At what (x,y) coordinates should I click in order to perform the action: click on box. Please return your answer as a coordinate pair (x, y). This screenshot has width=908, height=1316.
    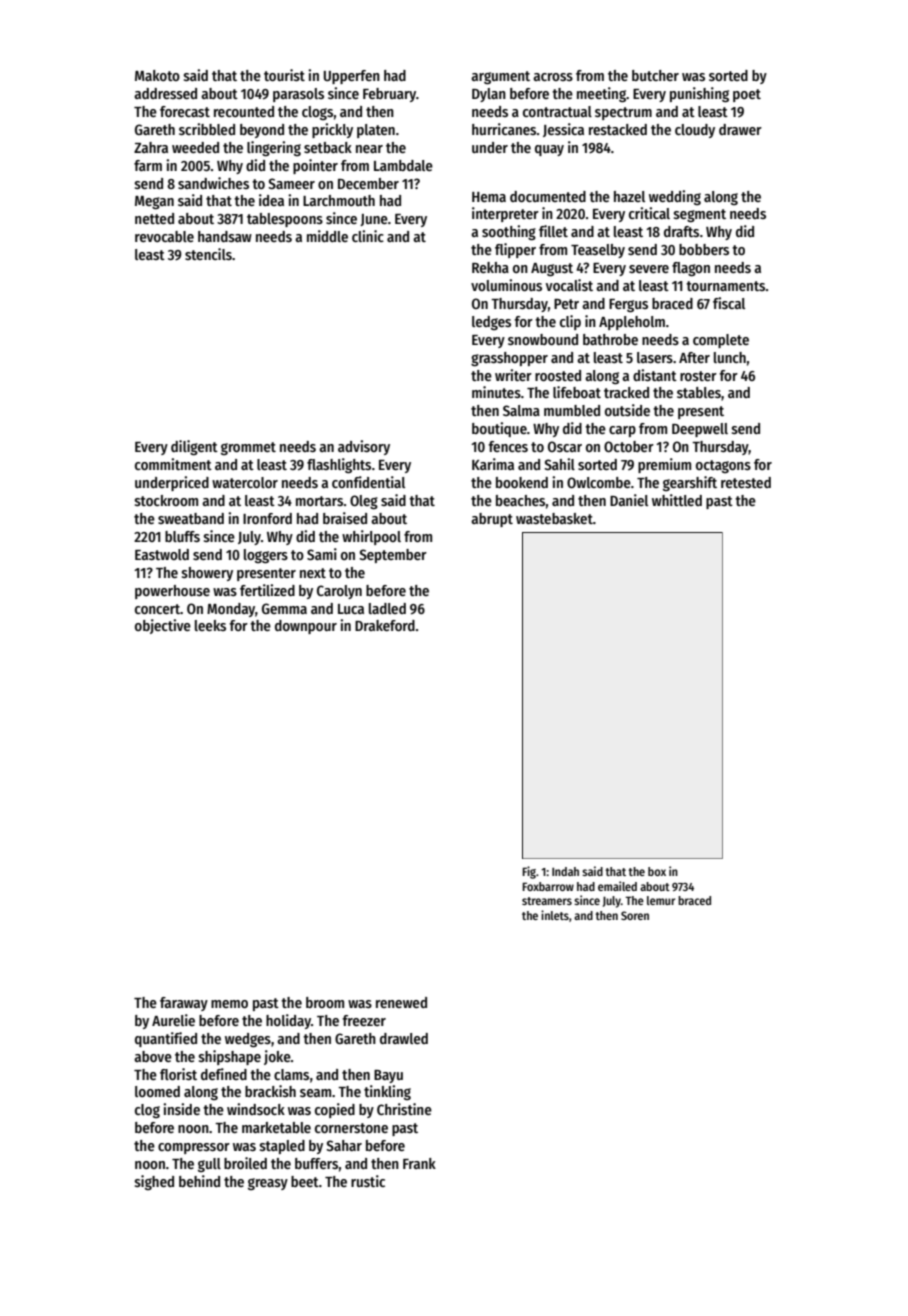
    Looking at the image, I should click on (657, 871).
